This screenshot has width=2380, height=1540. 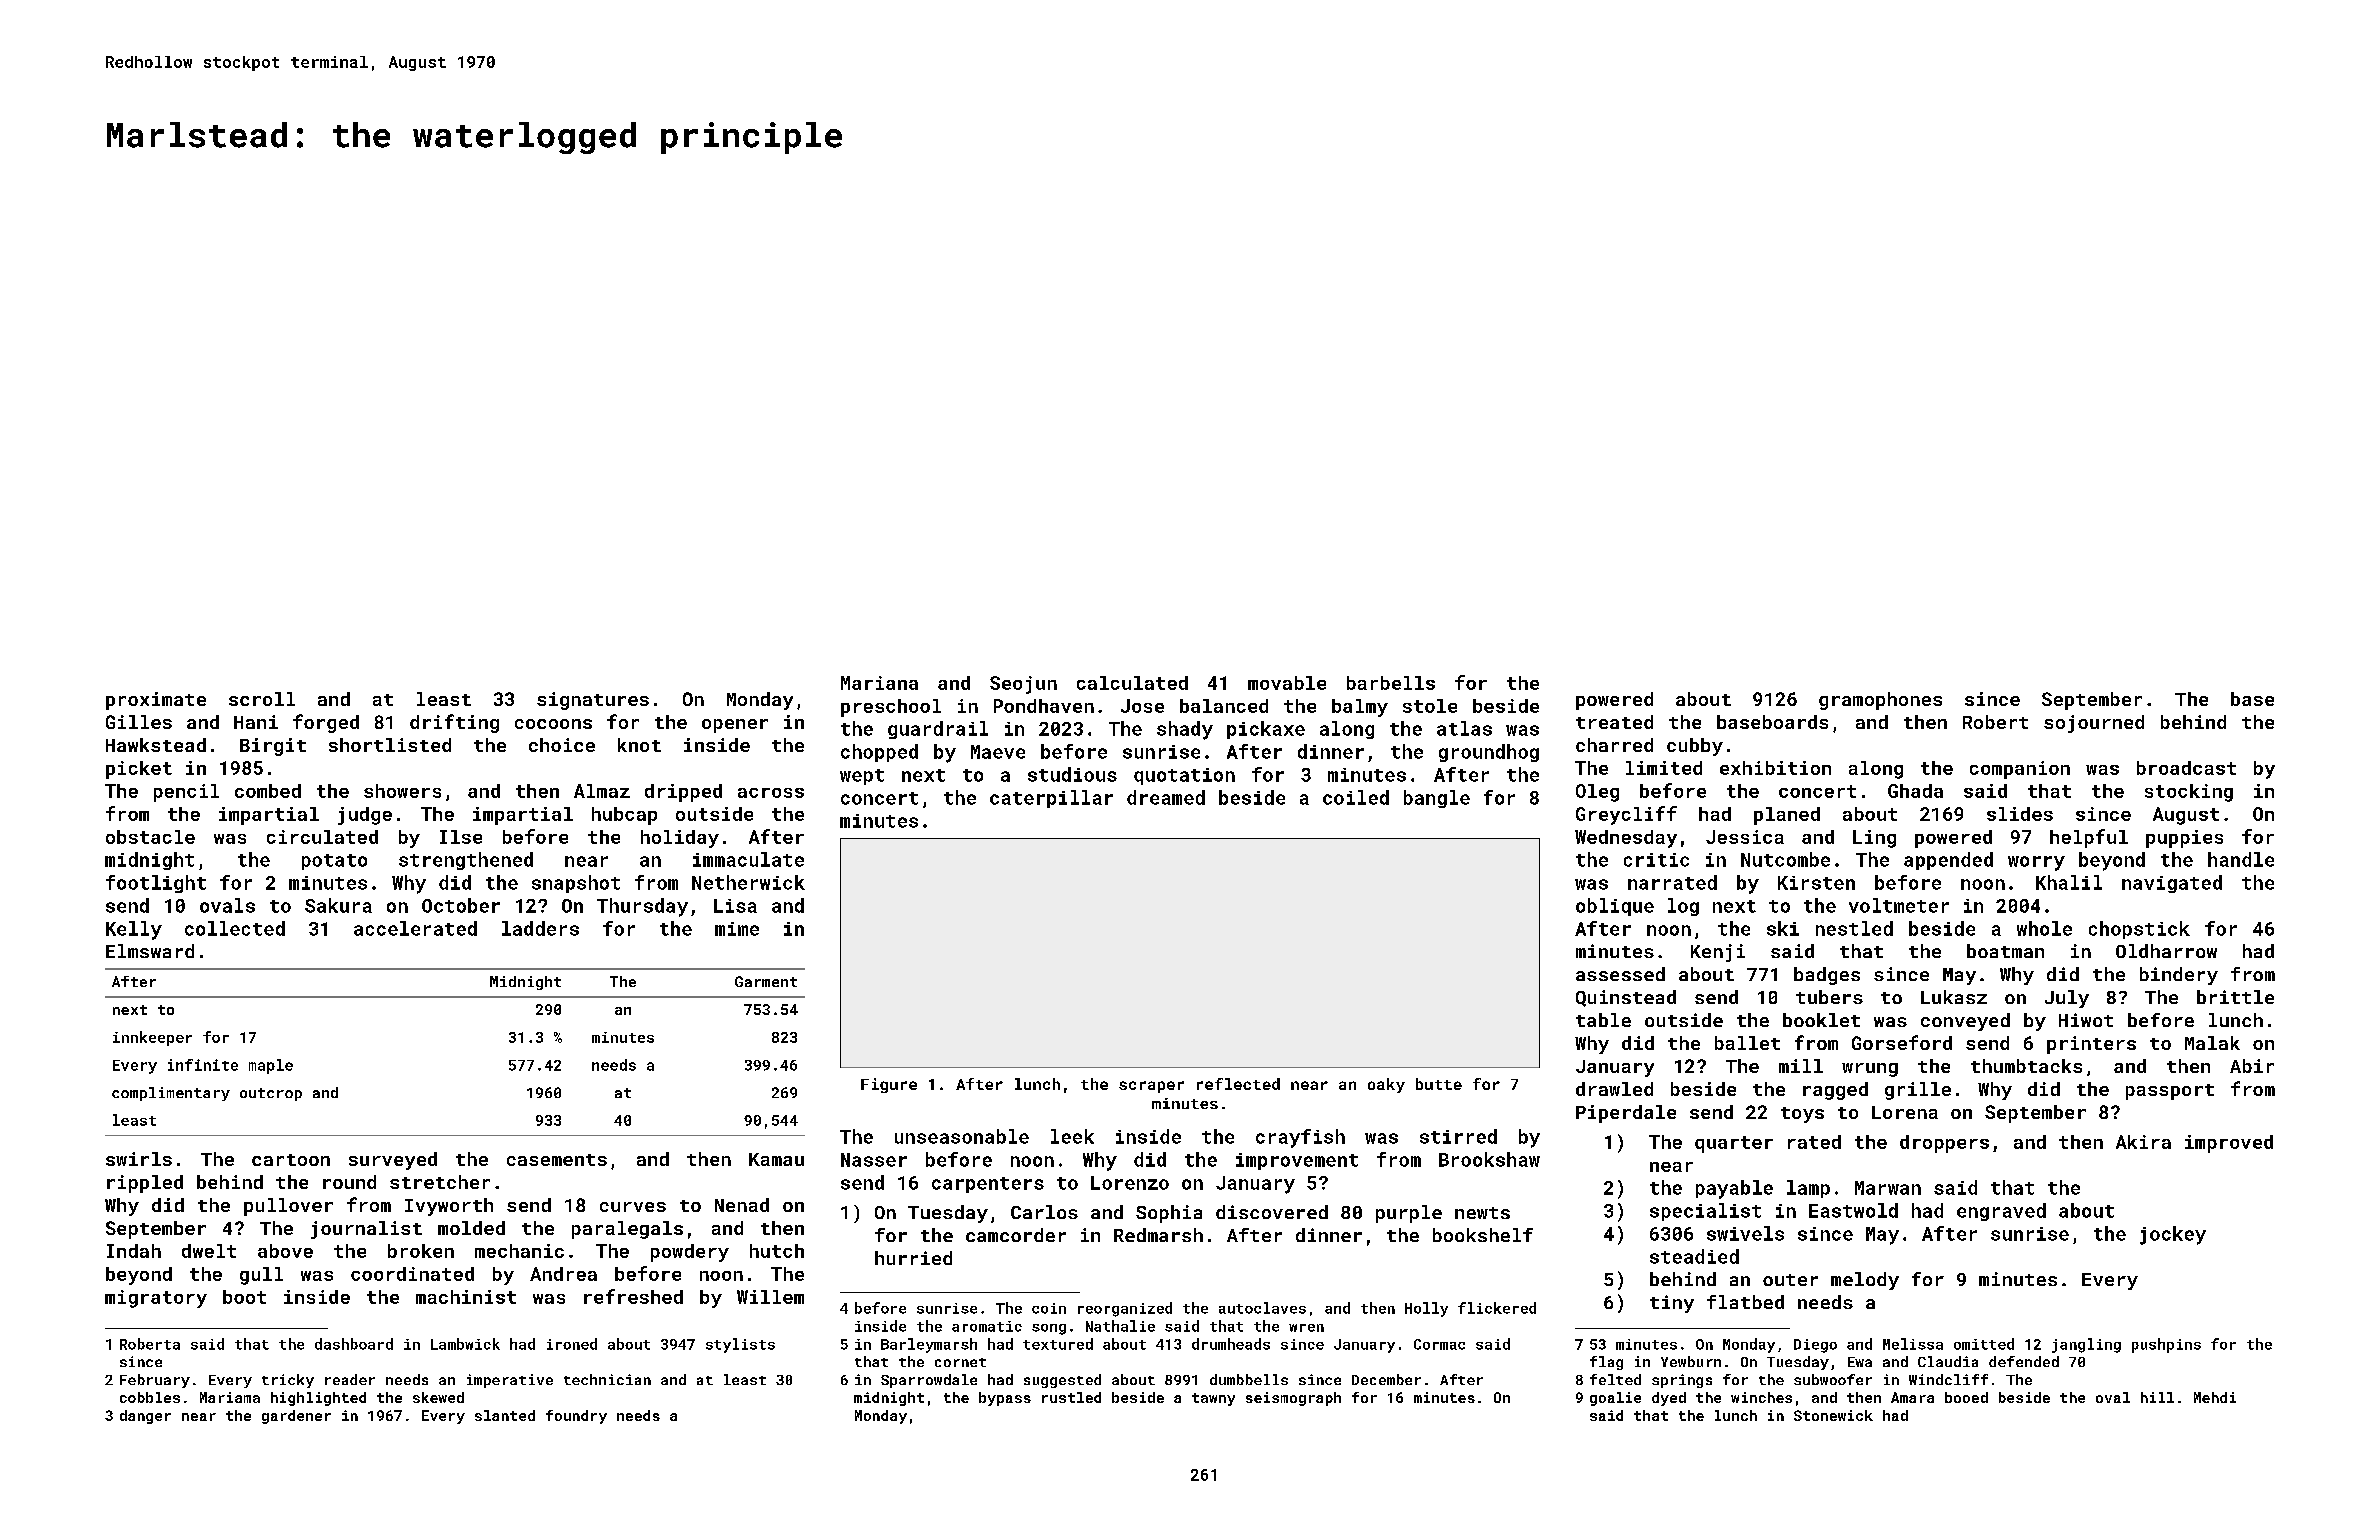 What do you see at coordinates (576, 1417) in the screenshot?
I see `foundry` at bounding box center [576, 1417].
